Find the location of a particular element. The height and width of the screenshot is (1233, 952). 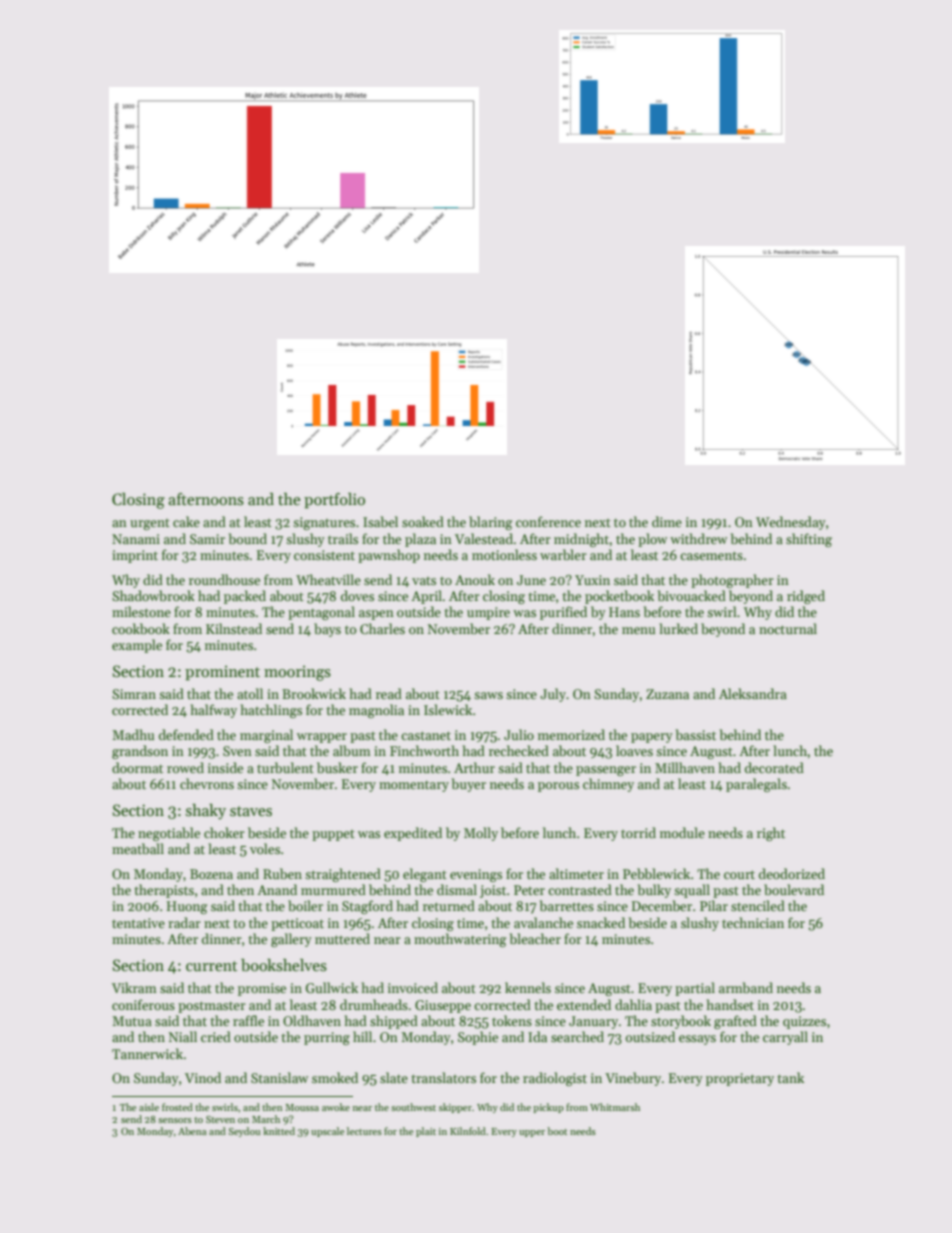

bulky is located at coordinates (654, 891).
